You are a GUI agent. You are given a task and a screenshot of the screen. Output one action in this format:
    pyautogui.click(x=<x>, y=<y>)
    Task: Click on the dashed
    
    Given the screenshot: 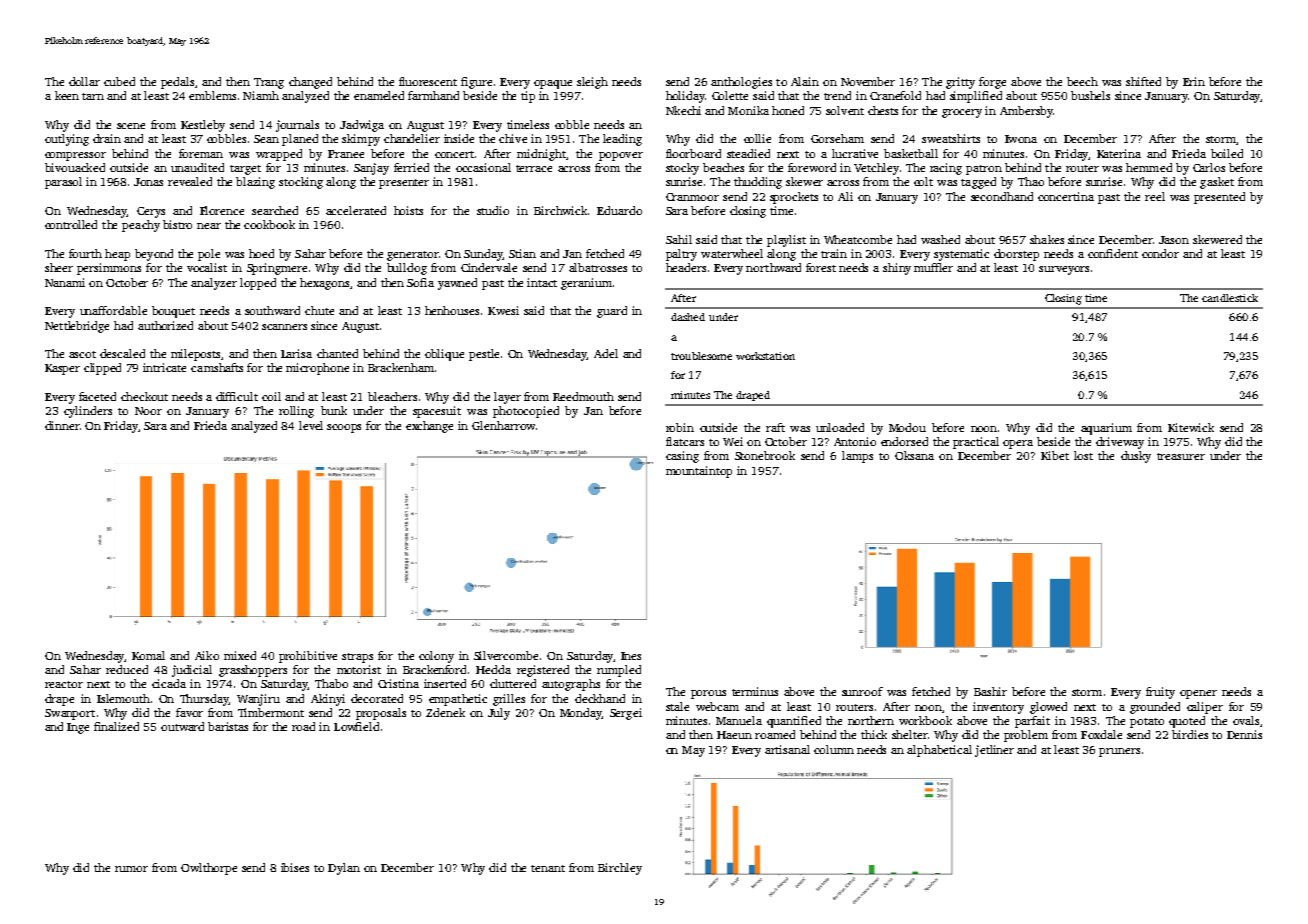 What is the action you would take?
    pyautogui.click(x=688, y=317)
